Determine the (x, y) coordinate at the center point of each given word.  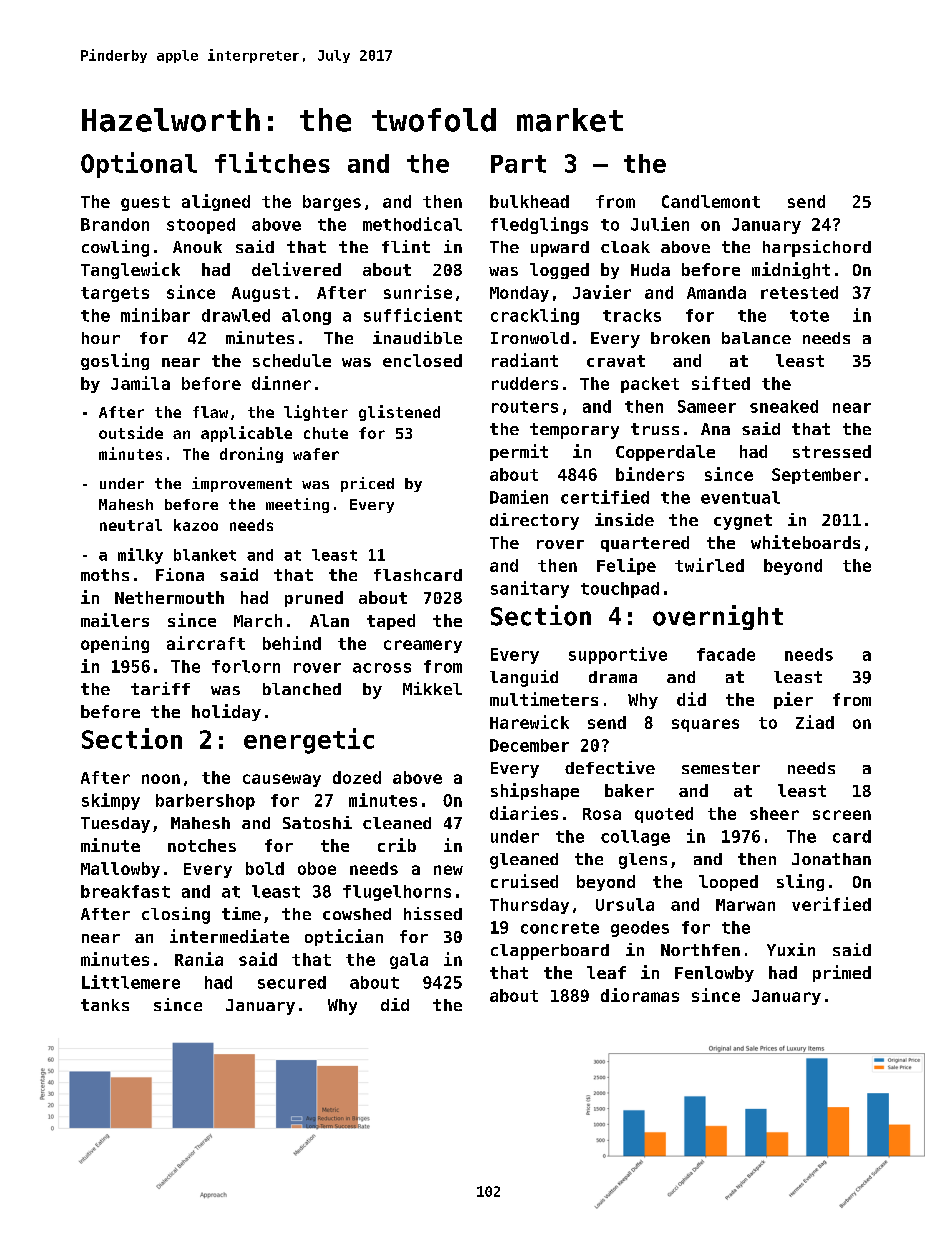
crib (397, 845)
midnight (791, 270)
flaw (210, 412)
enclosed (422, 360)
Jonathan (831, 859)
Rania (199, 959)
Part (518, 164)
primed (842, 973)
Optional (139, 165)
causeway (282, 780)
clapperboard (550, 952)
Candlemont (711, 201)
